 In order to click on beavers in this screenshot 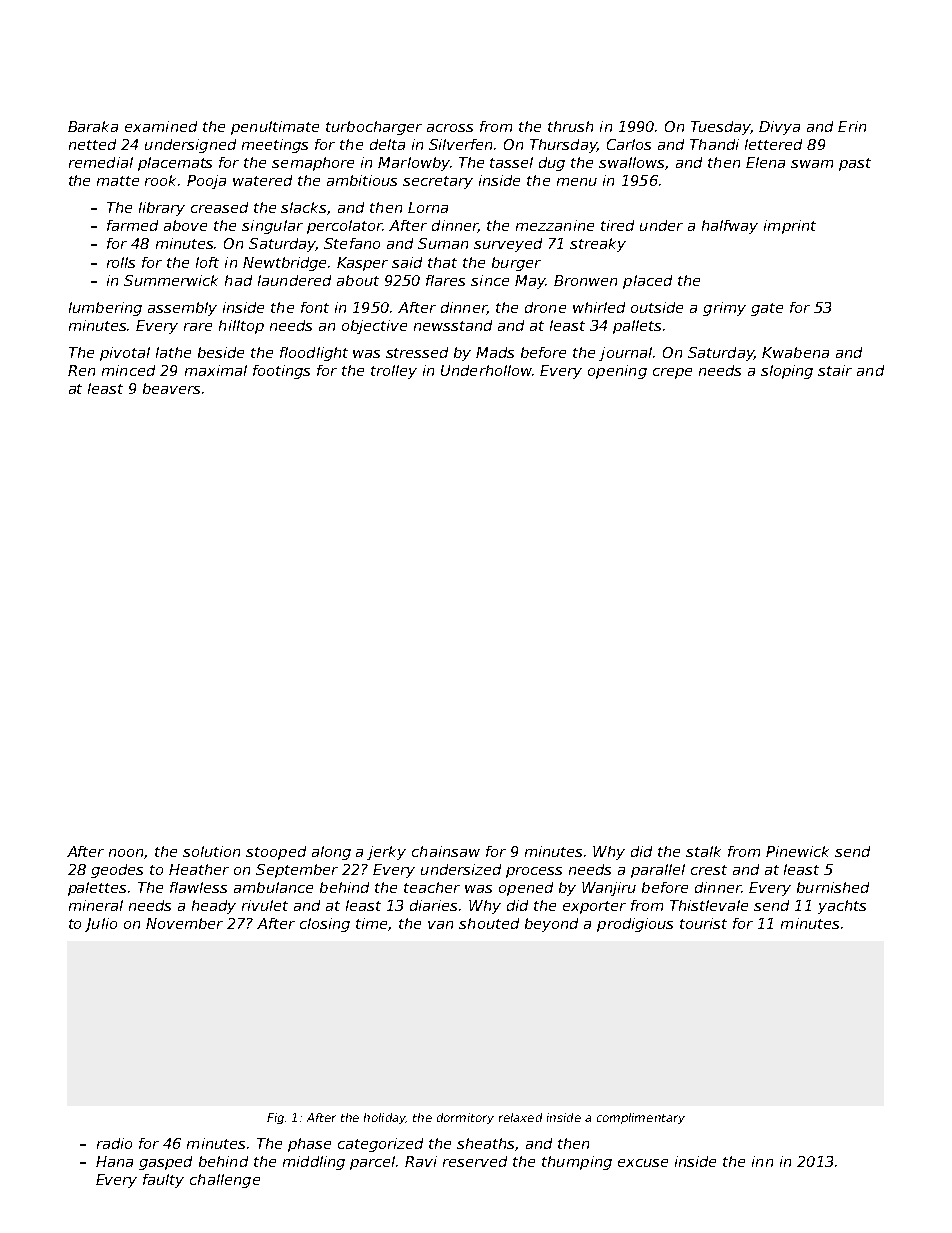, I will do `click(171, 388)`.
